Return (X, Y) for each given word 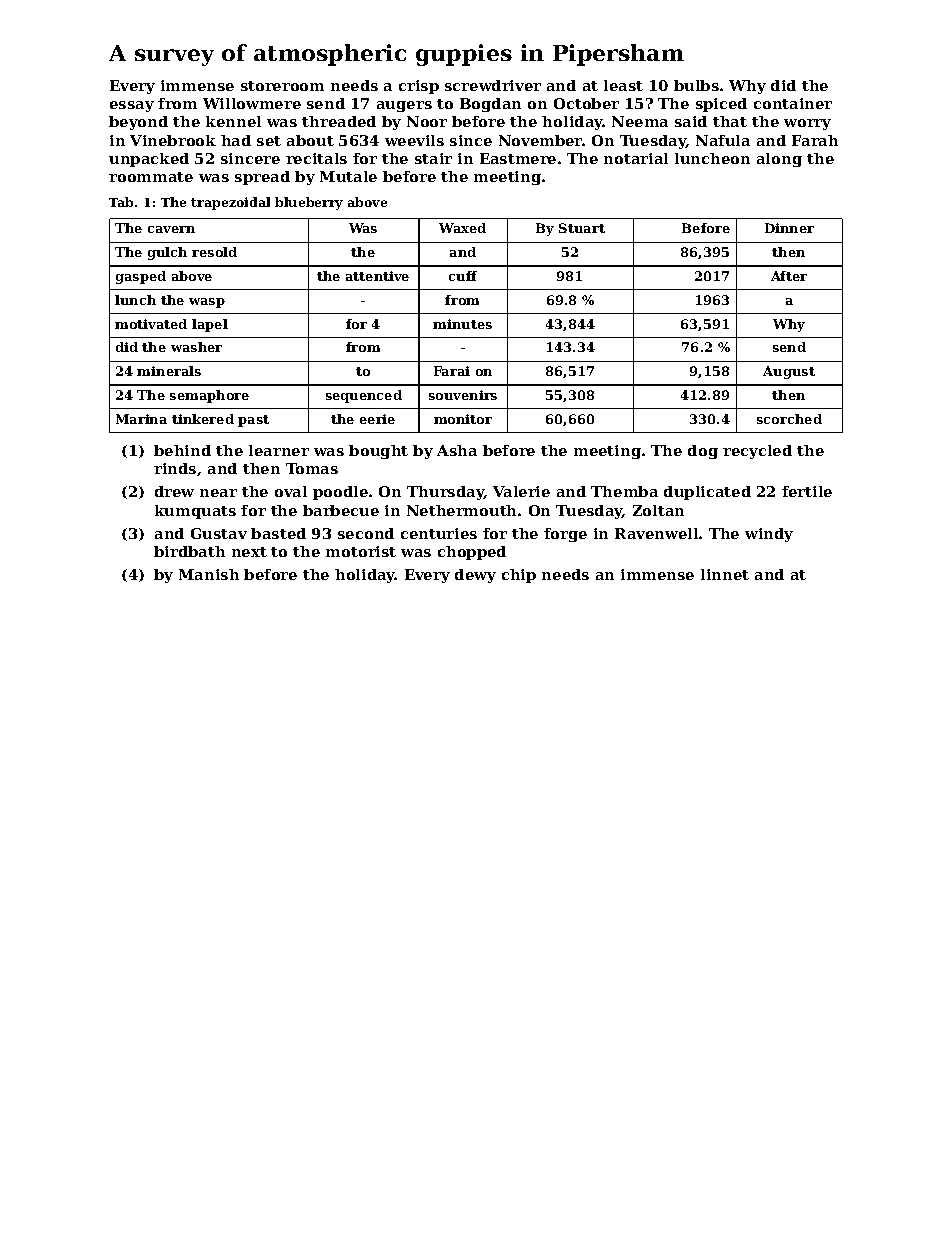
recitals (316, 158)
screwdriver (493, 85)
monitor (463, 419)
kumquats (195, 512)
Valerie (521, 491)
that (730, 121)
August (789, 372)
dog (703, 452)
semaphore (209, 396)
